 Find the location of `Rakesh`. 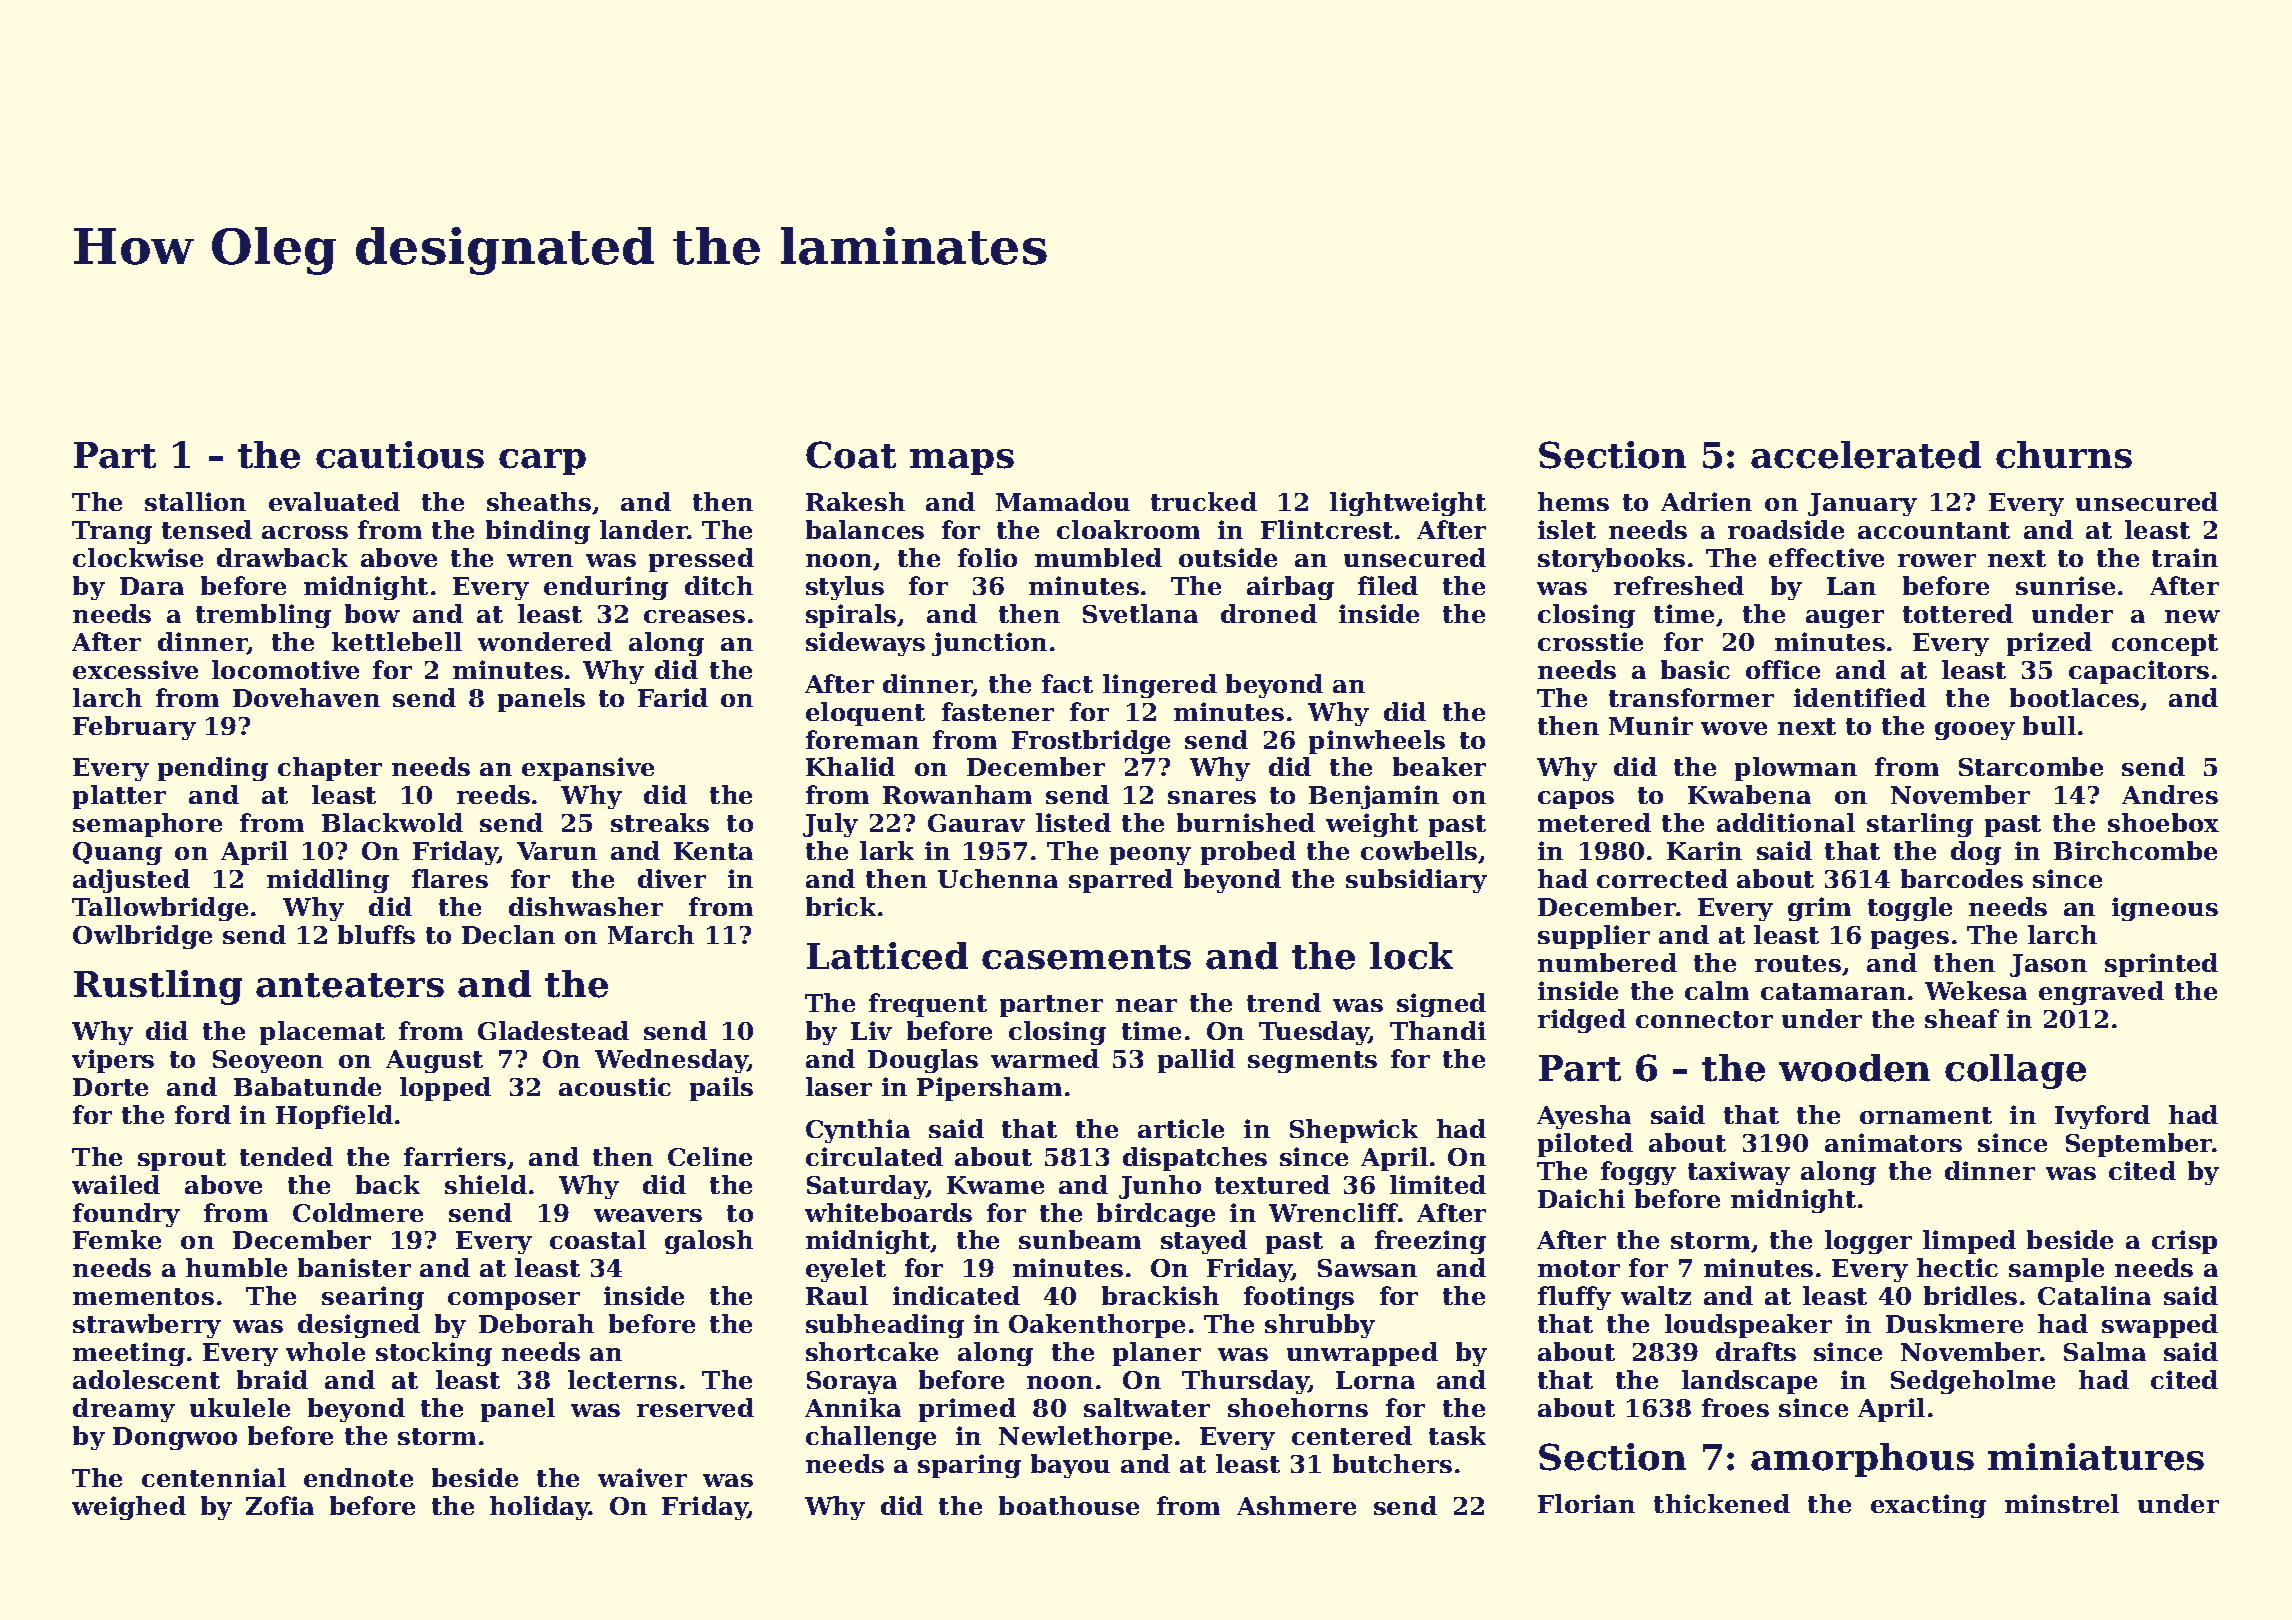

Rakesh is located at coordinates (855, 501).
